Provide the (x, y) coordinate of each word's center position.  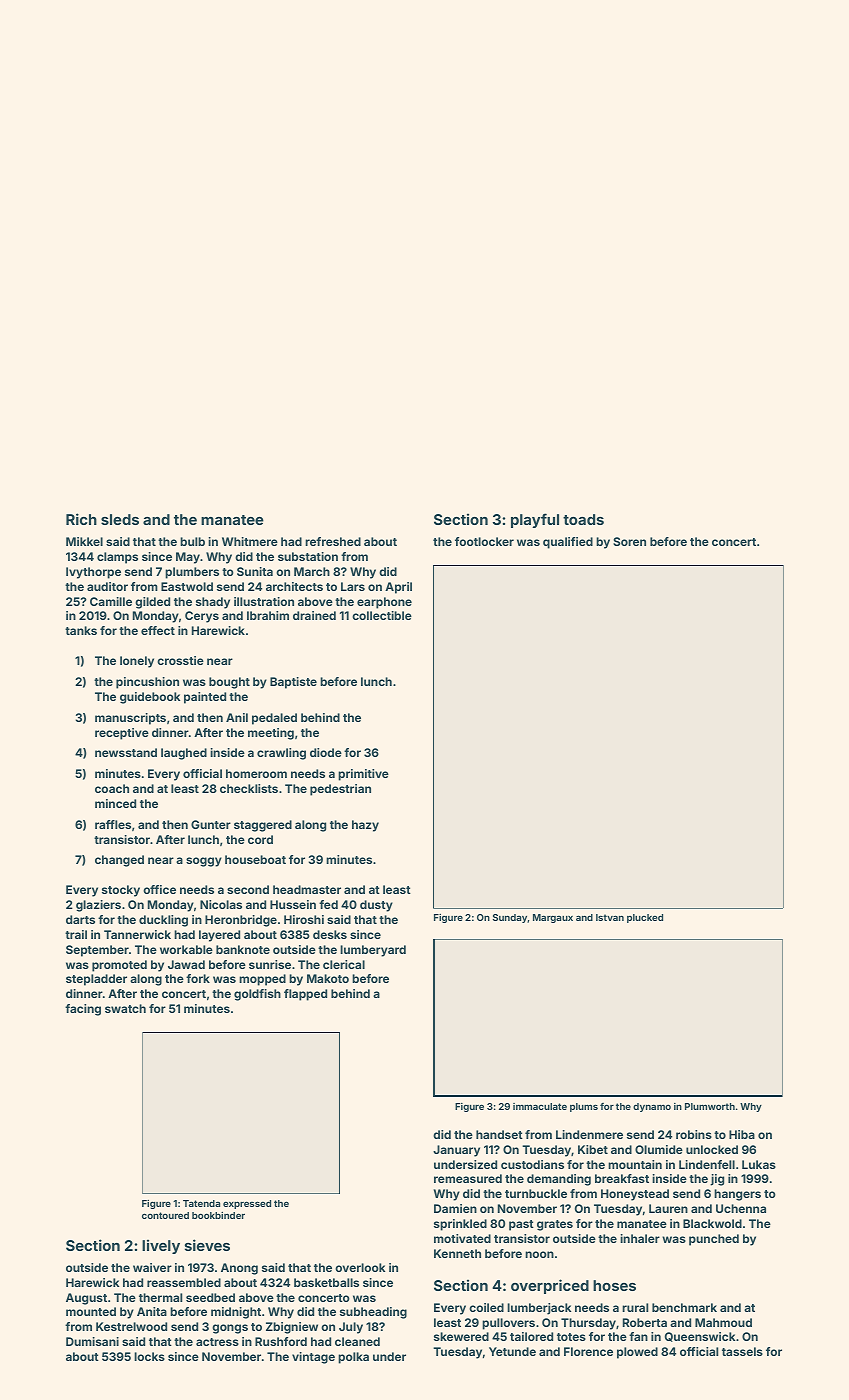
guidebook (150, 698)
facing (83, 1010)
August (86, 1299)
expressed (247, 1204)
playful (535, 520)
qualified (568, 543)
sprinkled (460, 1225)
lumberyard (373, 951)
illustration (264, 601)
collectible (382, 615)
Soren (629, 541)
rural (635, 1307)
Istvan (610, 917)
